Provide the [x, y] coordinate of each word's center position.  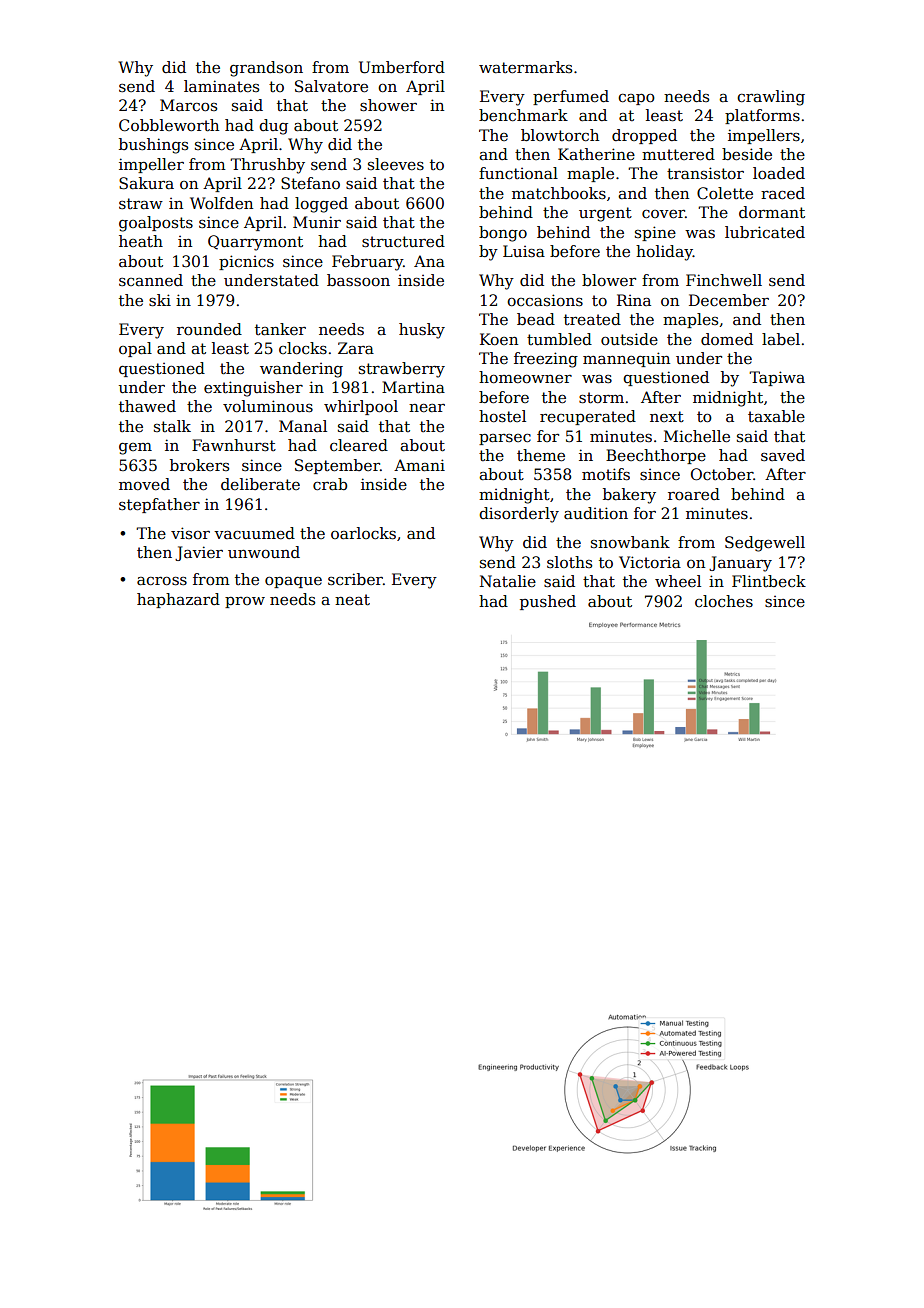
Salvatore [331, 86]
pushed [548, 602]
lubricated [765, 232]
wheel [678, 581]
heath [141, 241]
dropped [644, 136]
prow [245, 602]
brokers [199, 465]
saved [783, 455]
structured [403, 241]
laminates [221, 86]
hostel [502, 416]
